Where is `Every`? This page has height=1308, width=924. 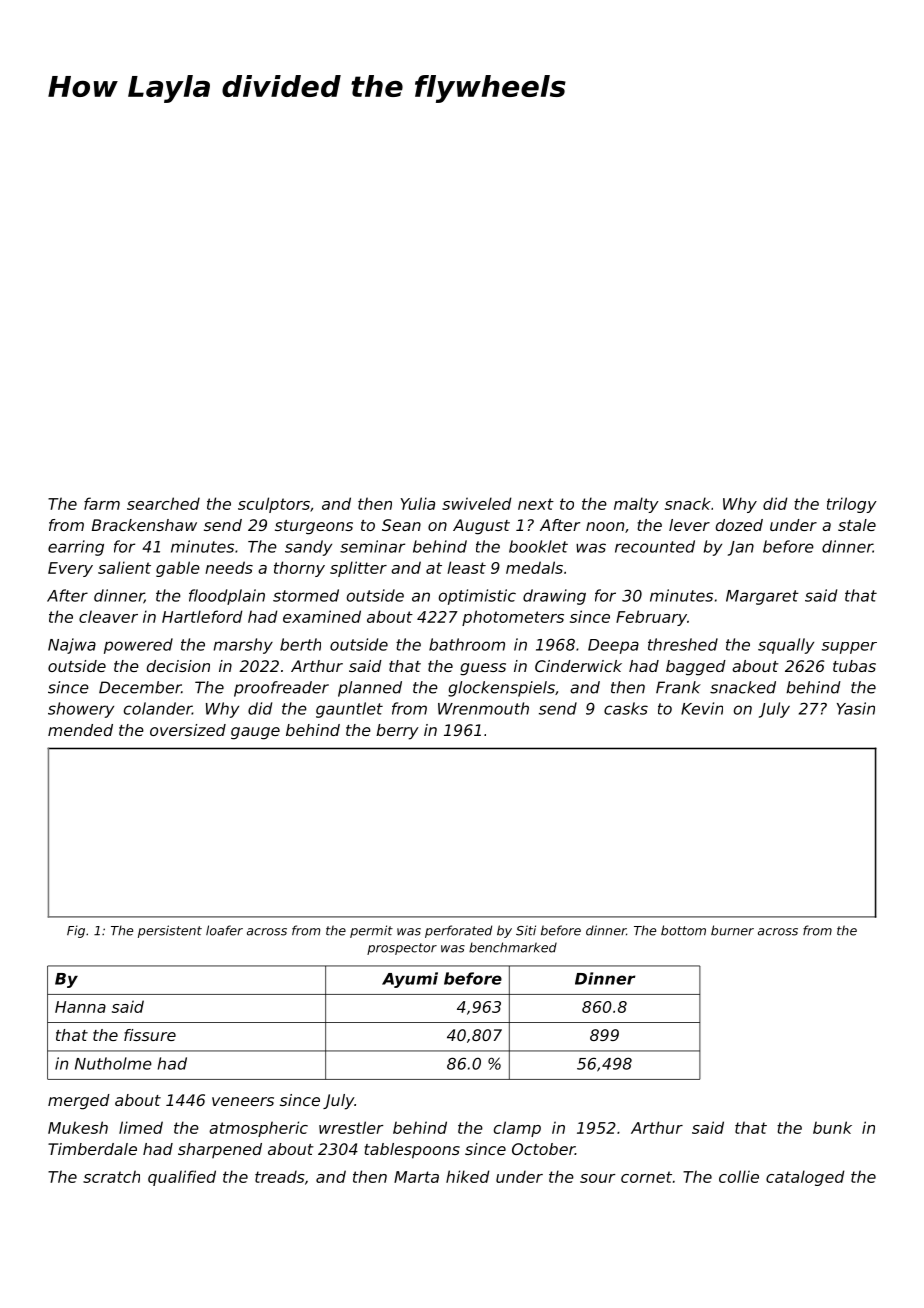
Every is located at coordinates (70, 569).
